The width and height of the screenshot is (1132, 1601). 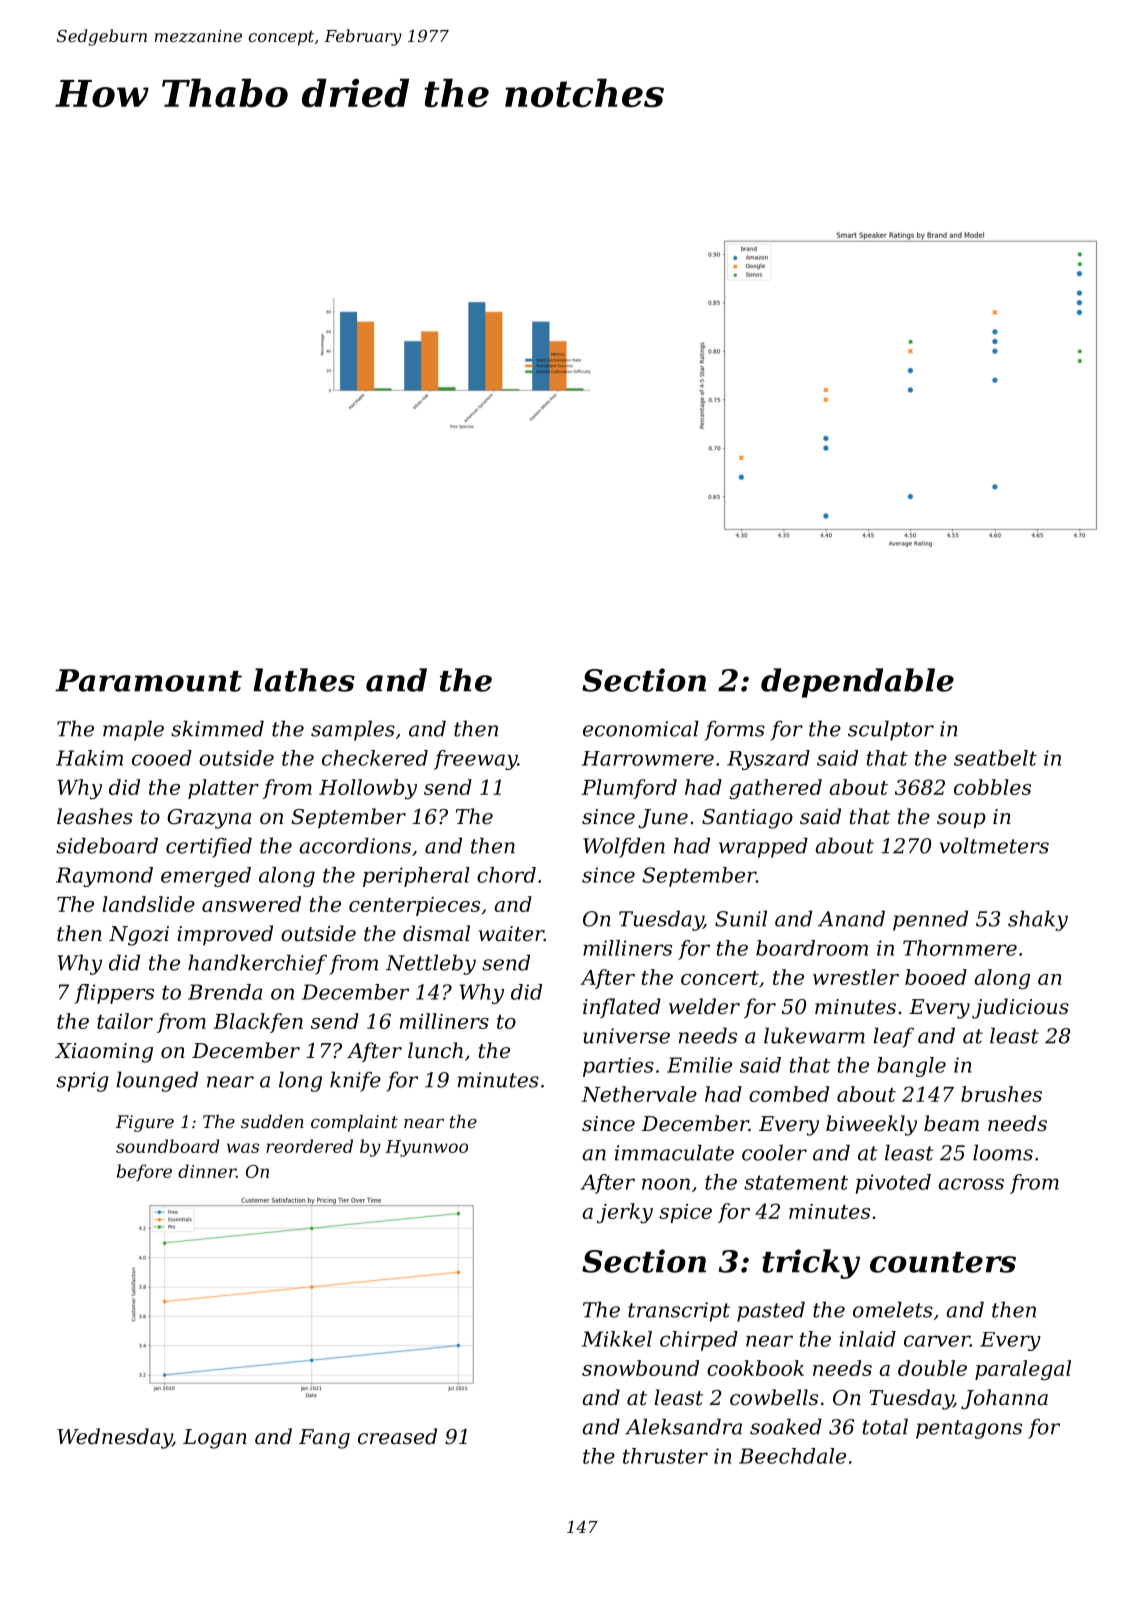 I want to click on Paramount, so click(x=148, y=680).
